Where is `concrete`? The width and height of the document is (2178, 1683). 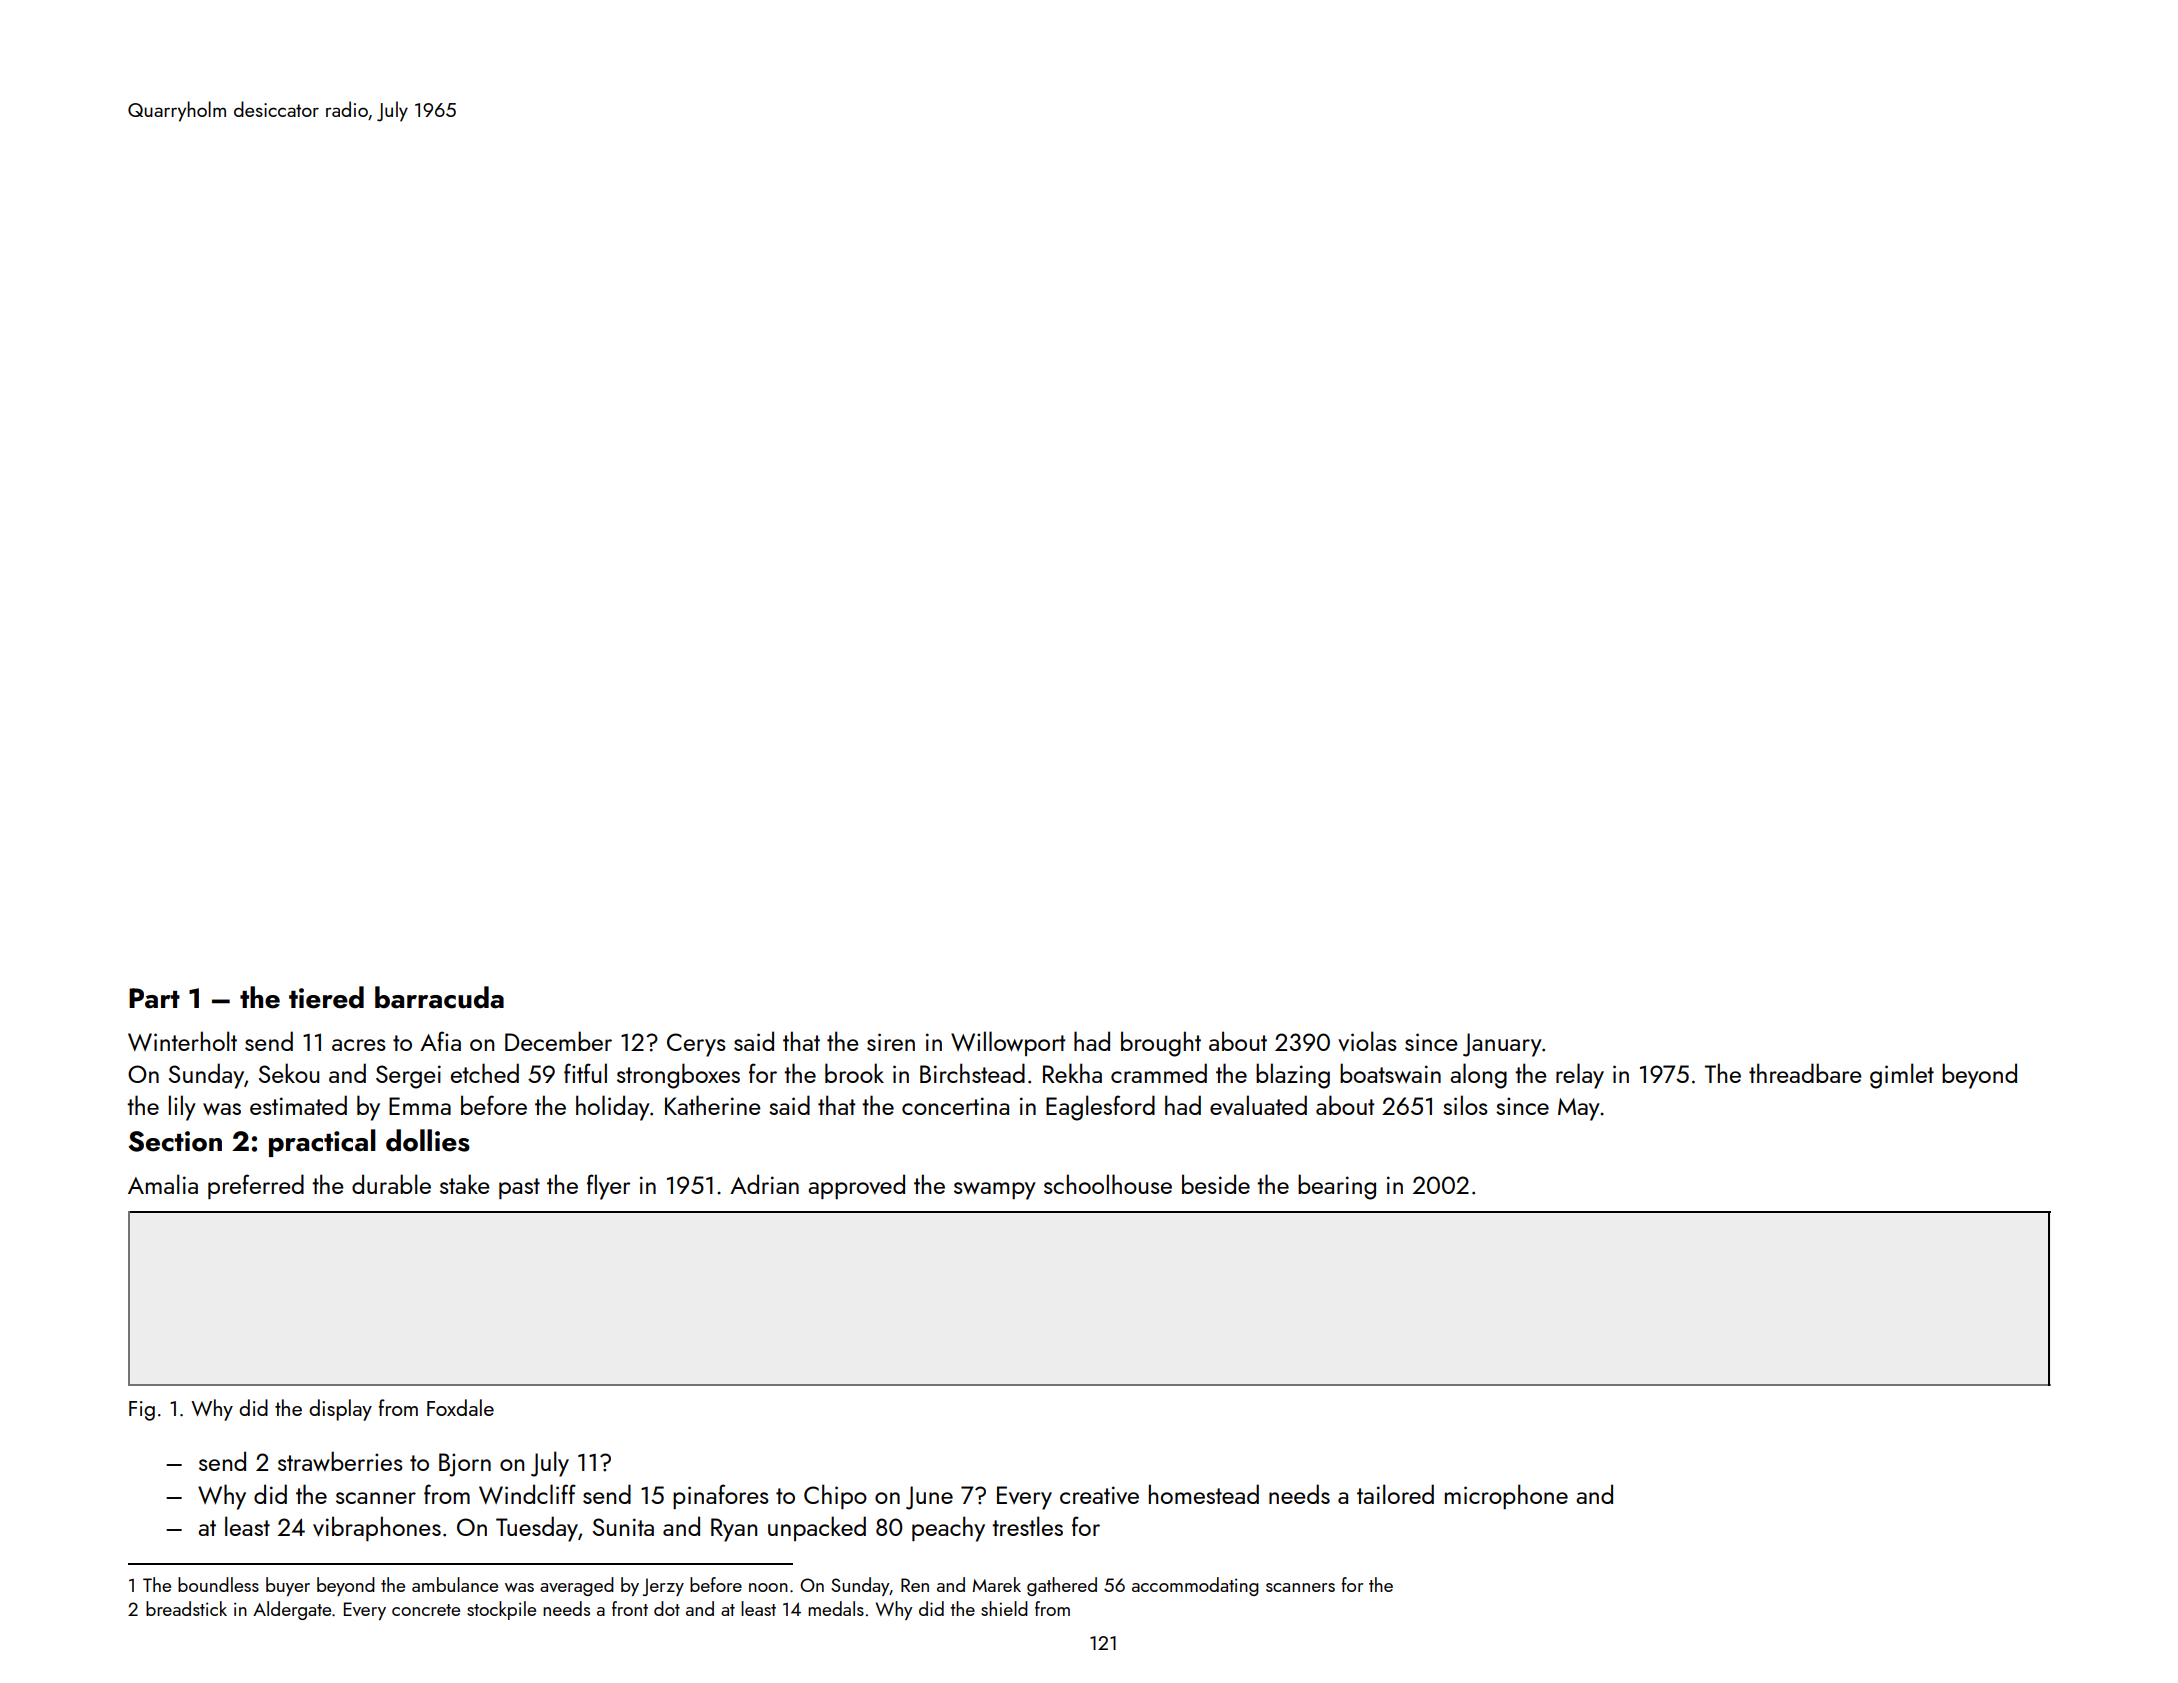 concrete is located at coordinates (426, 1610).
